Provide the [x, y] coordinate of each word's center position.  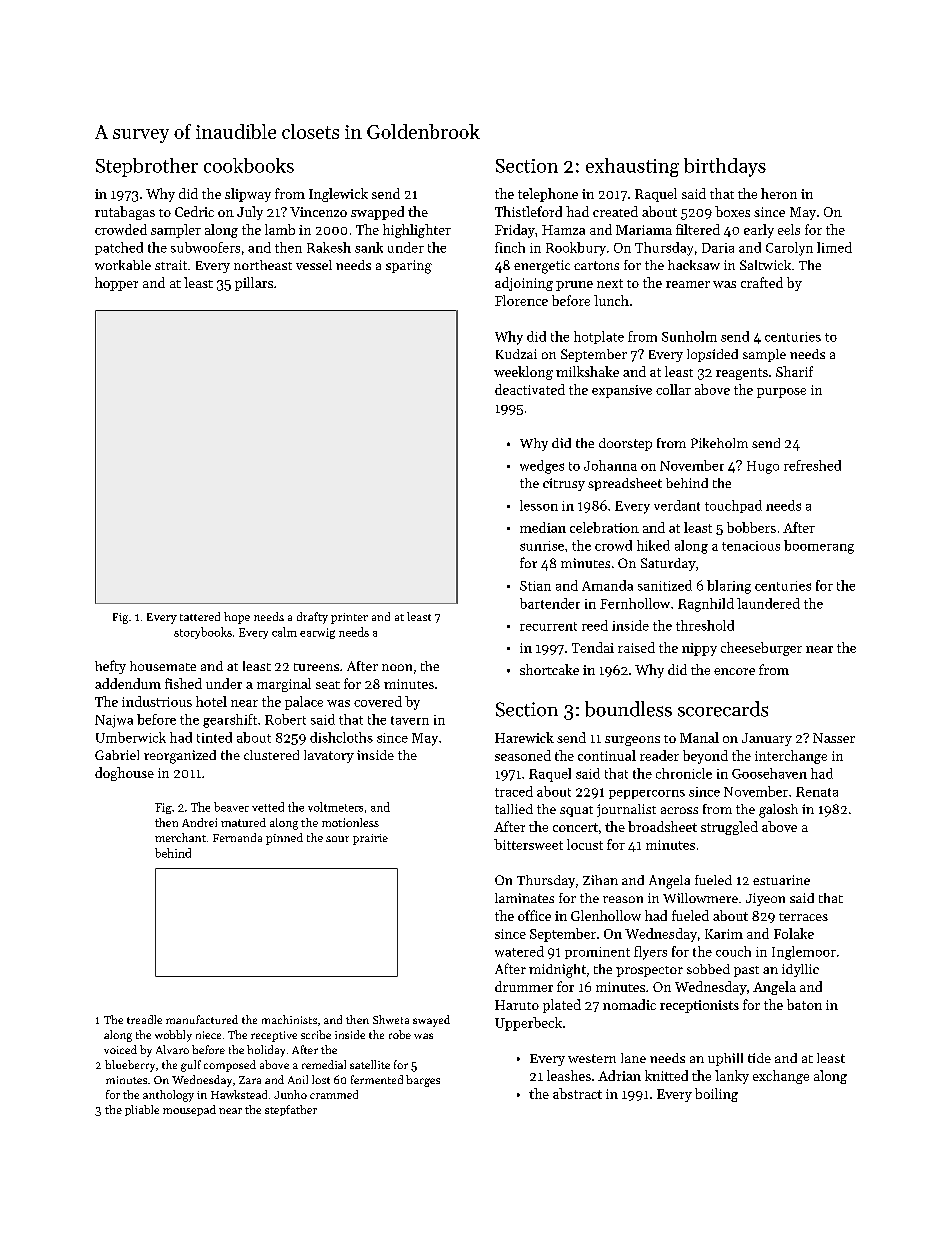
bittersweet [528, 844]
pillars [254, 284]
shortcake [549, 669]
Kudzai [516, 354]
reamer [688, 284]
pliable [142, 1110]
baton [804, 1004]
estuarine [781, 880]
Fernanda [237, 837]
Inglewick [338, 195]
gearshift [230, 721]
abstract [577, 1093]
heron [779, 193]
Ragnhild [706, 605]
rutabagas [125, 213]
